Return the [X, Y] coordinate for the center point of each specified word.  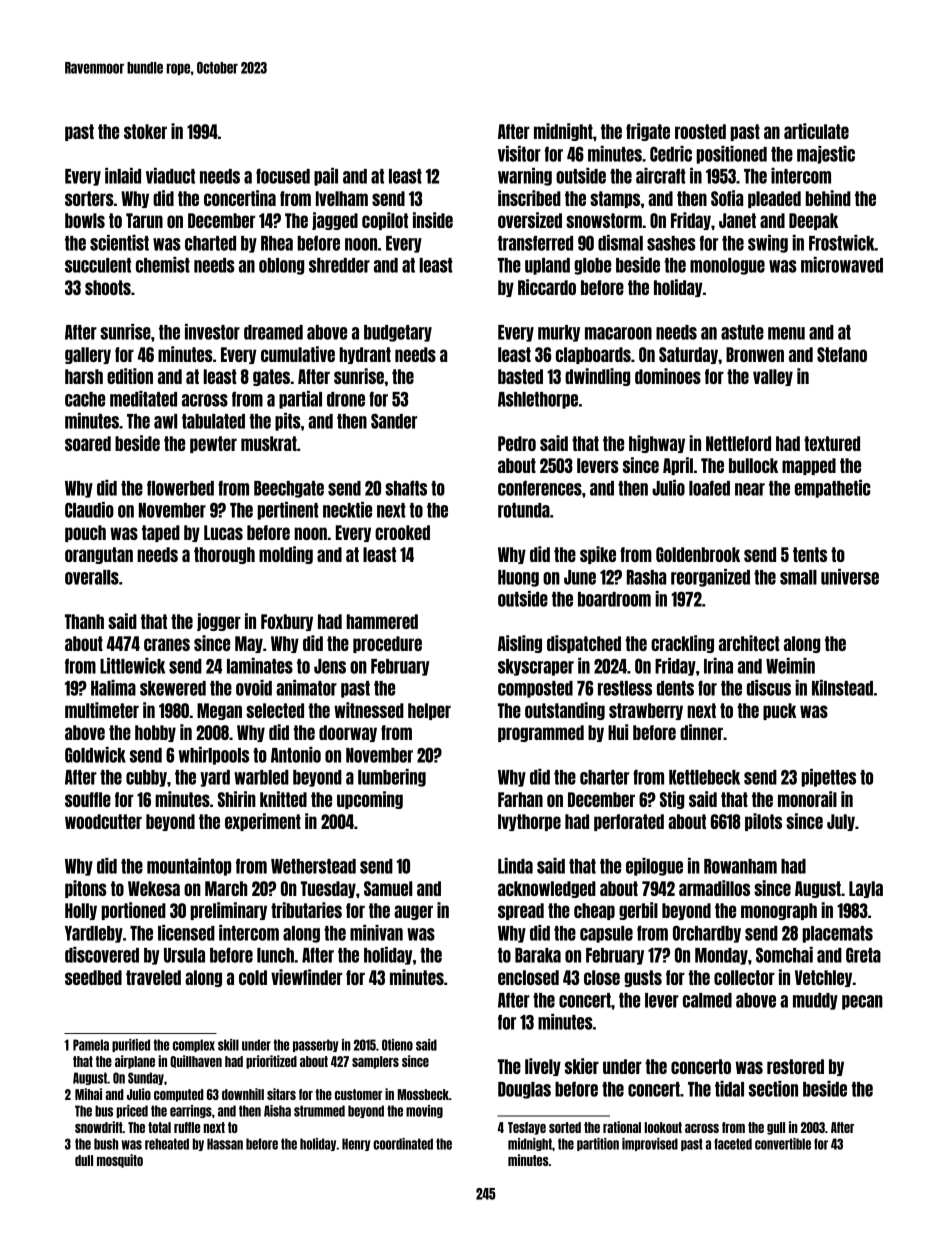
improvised [650, 1144]
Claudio [89, 510]
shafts [406, 488]
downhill [243, 1094]
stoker [145, 131]
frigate [648, 132]
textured [832, 443]
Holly [81, 911]
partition [598, 1144]
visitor [519, 154]
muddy [815, 1001]
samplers [375, 1062]
